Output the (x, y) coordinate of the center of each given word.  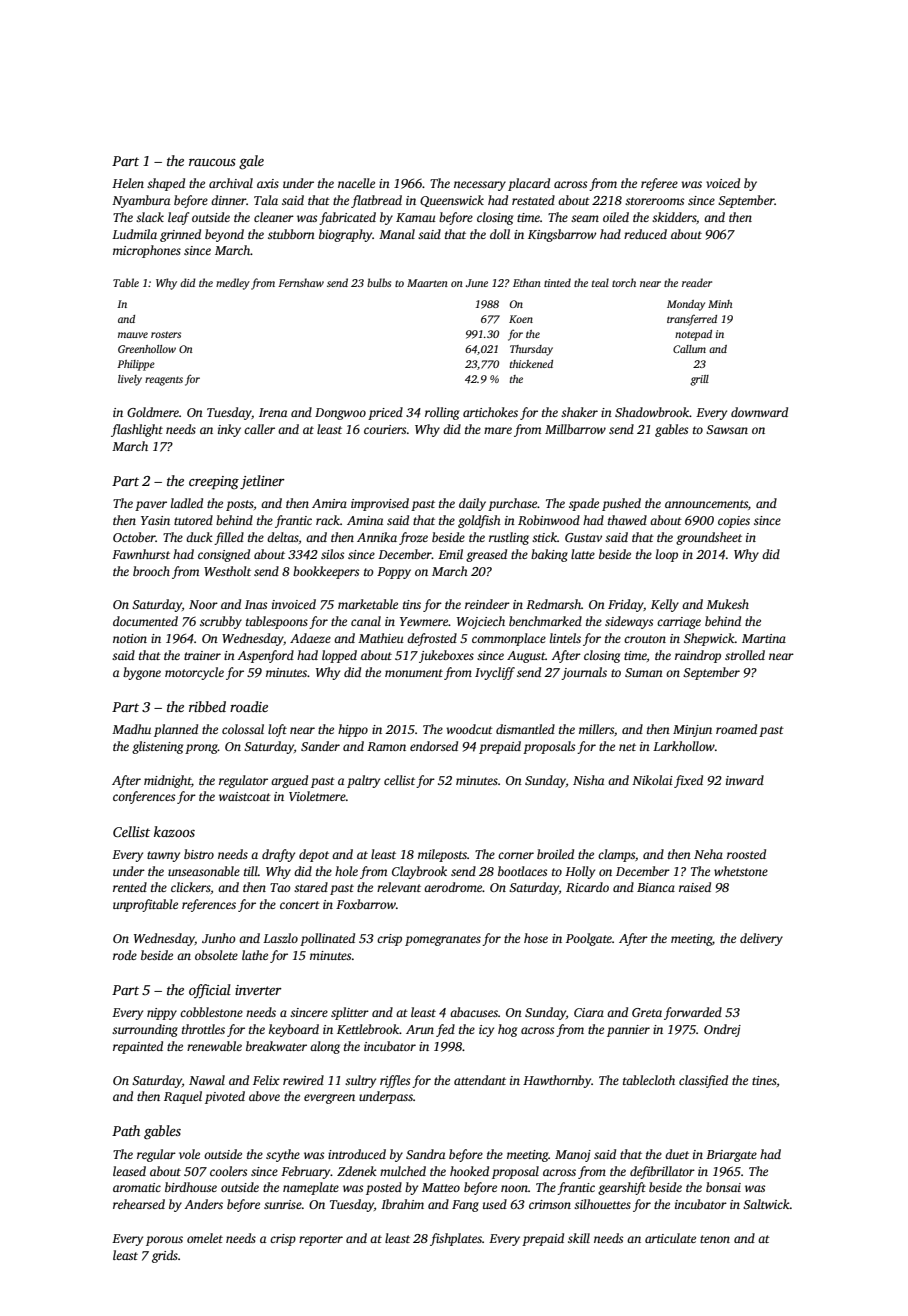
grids (165, 1256)
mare (498, 430)
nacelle (356, 183)
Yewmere (424, 621)
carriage (679, 623)
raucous (212, 162)
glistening (157, 747)
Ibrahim (402, 1204)
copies (734, 522)
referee (659, 184)
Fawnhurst (141, 554)
